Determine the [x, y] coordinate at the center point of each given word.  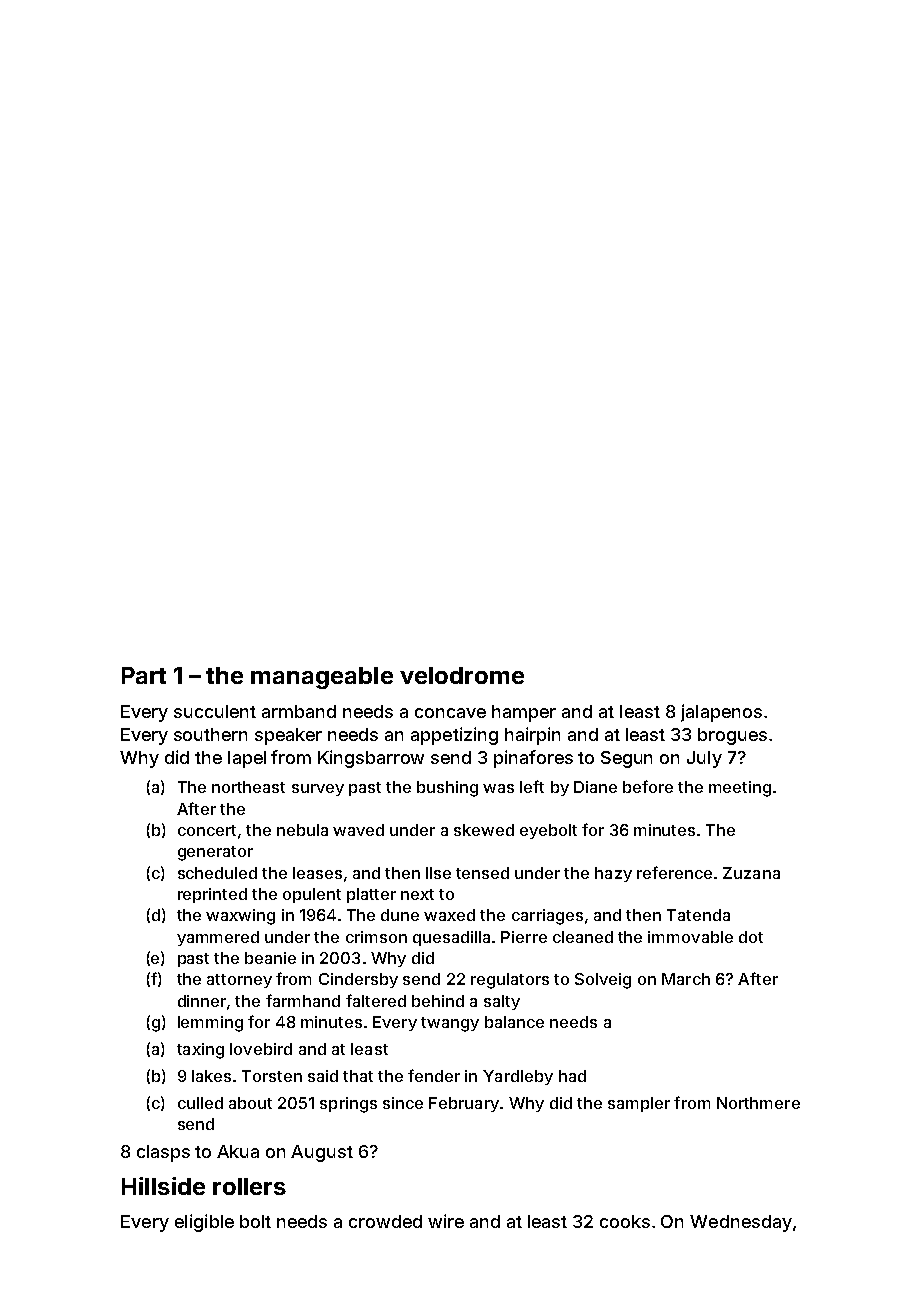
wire [446, 1221]
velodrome [462, 675]
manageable [322, 678]
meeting [740, 789]
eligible [204, 1223]
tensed [482, 873]
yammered [218, 938]
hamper [524, 713]
